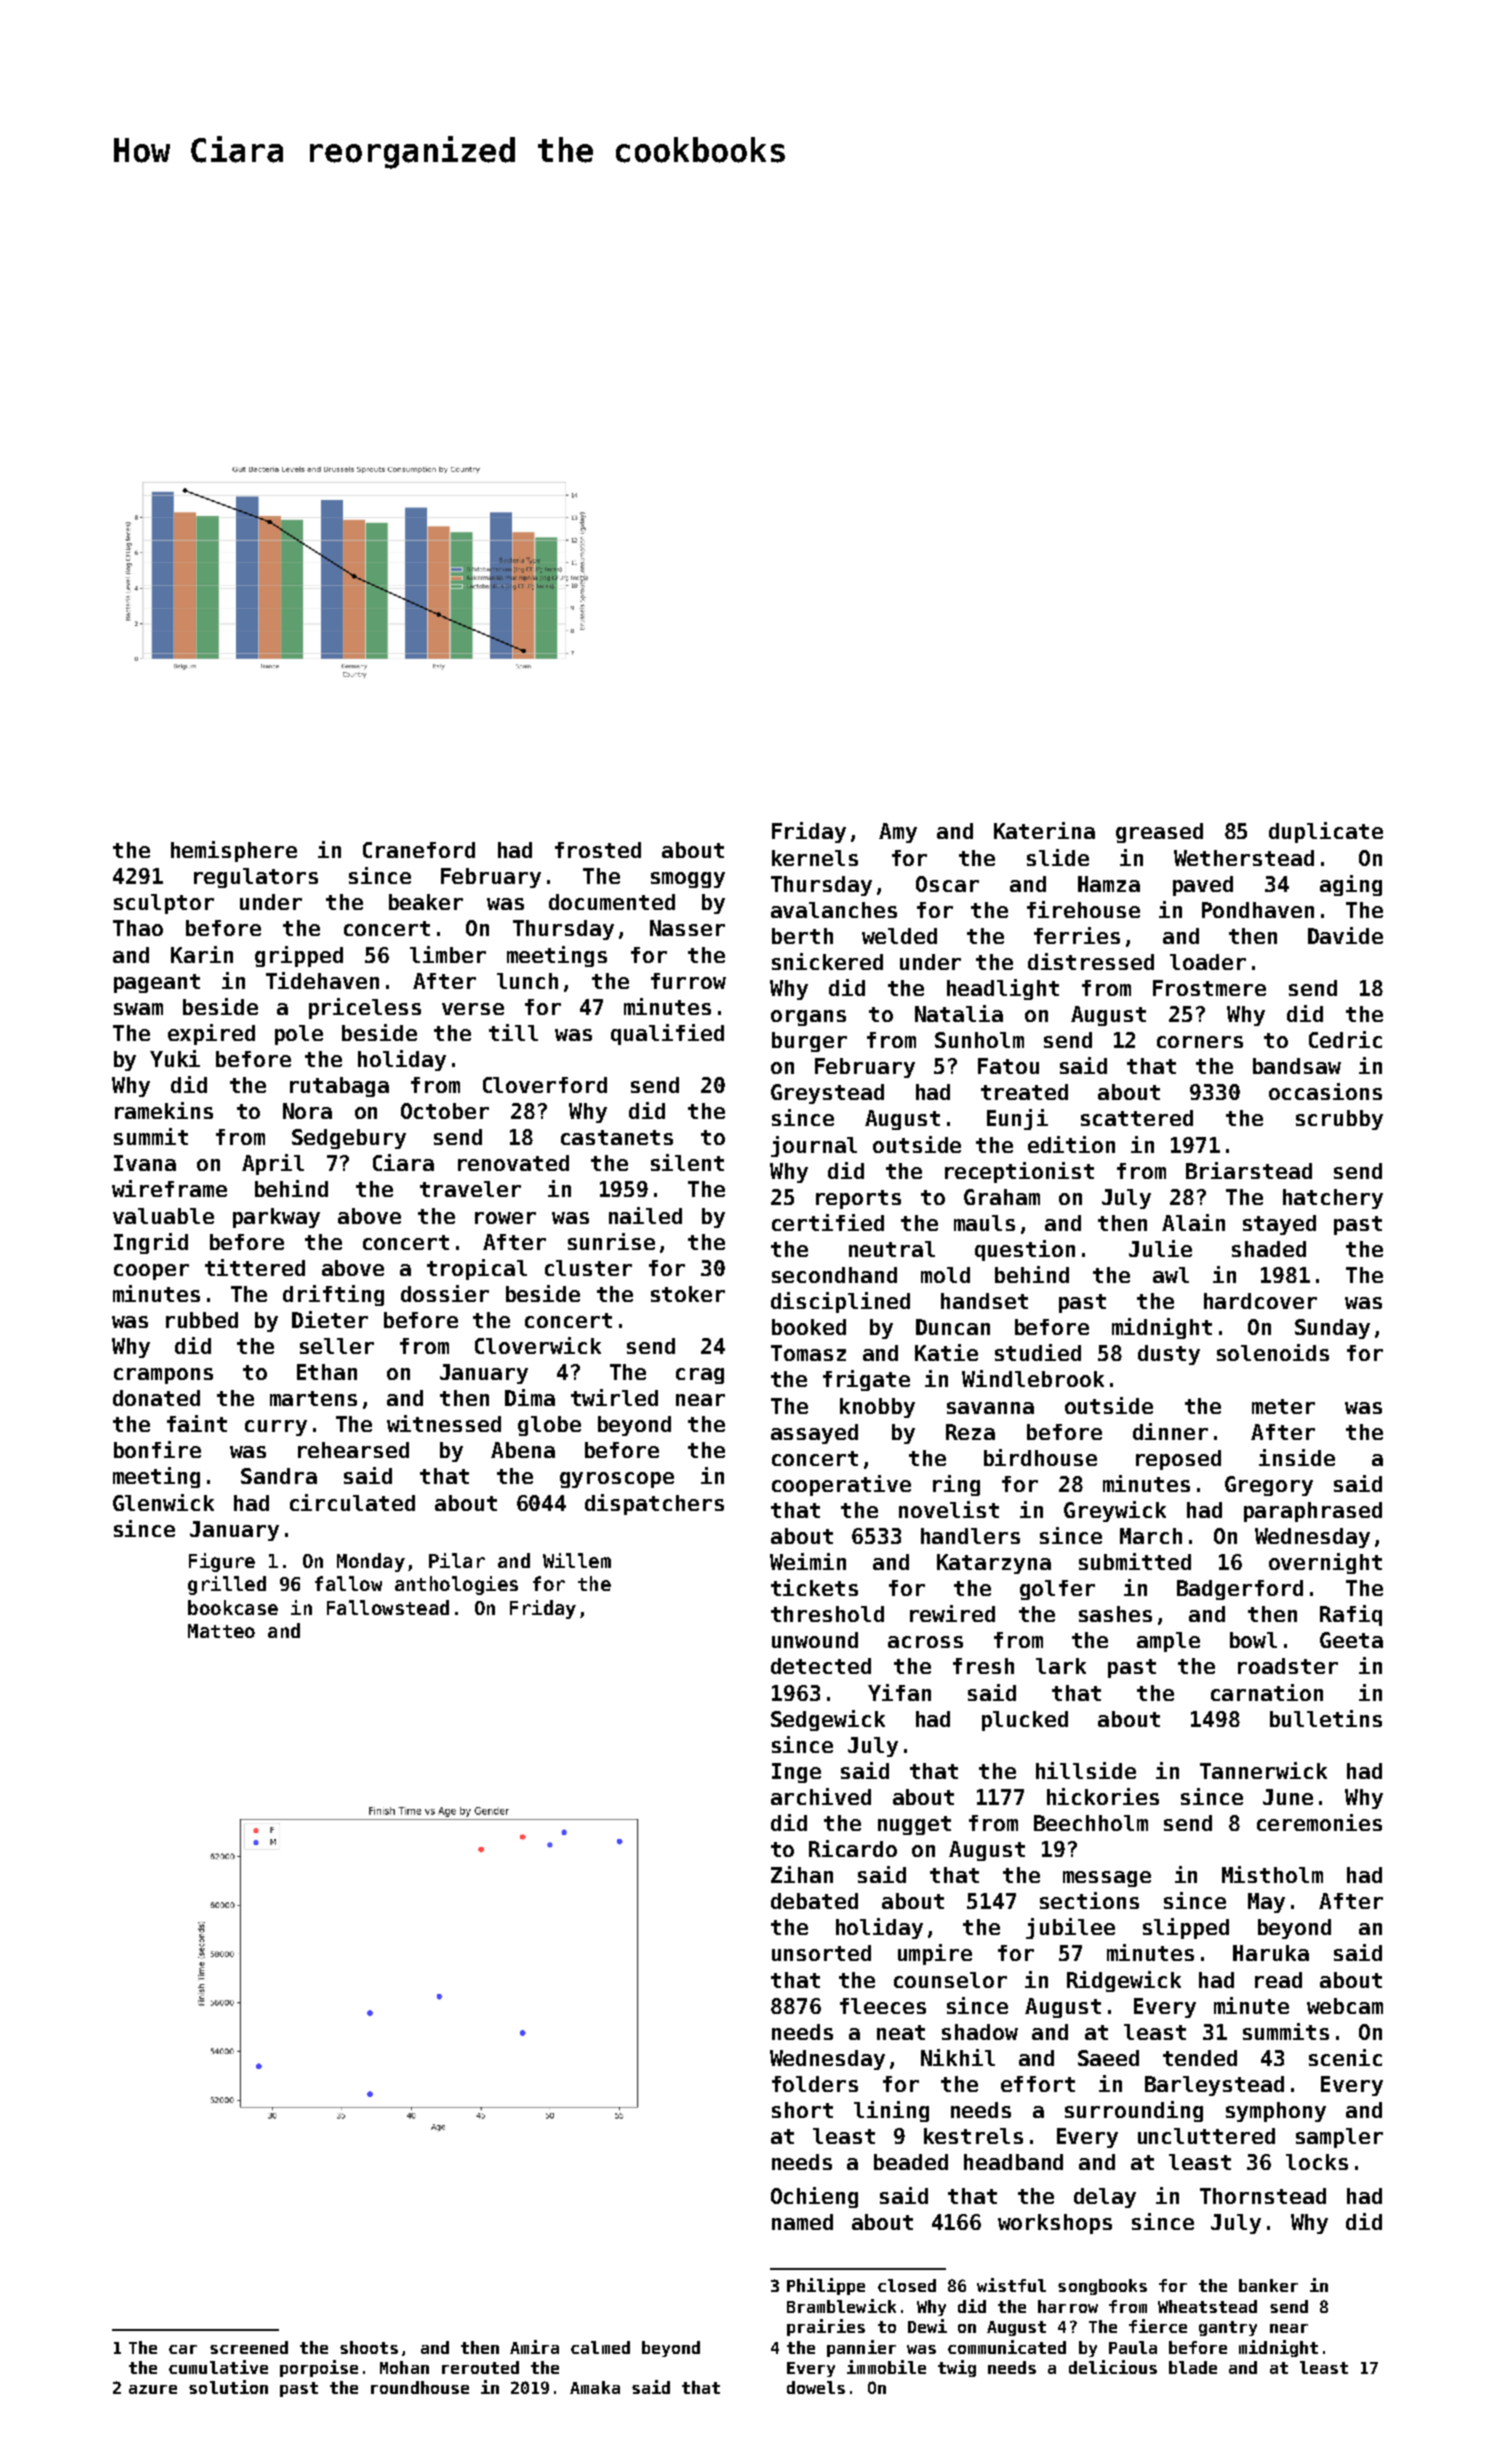  What do you see at coordinates (327, 1372) in the document?
I see `Ethan` at bounding box center [327, 1372].
